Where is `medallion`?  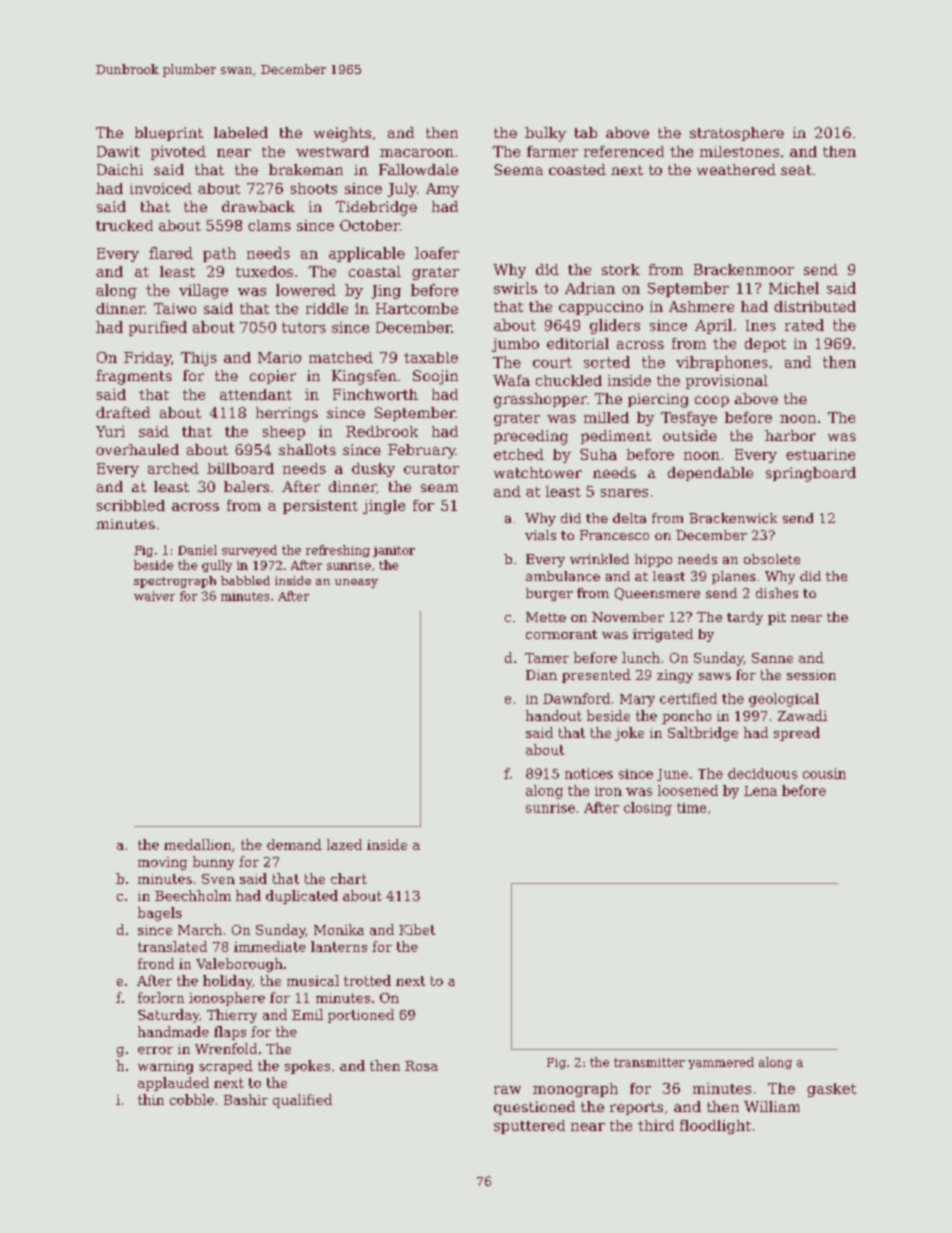
medallion is located at coordinates (197, 844).
